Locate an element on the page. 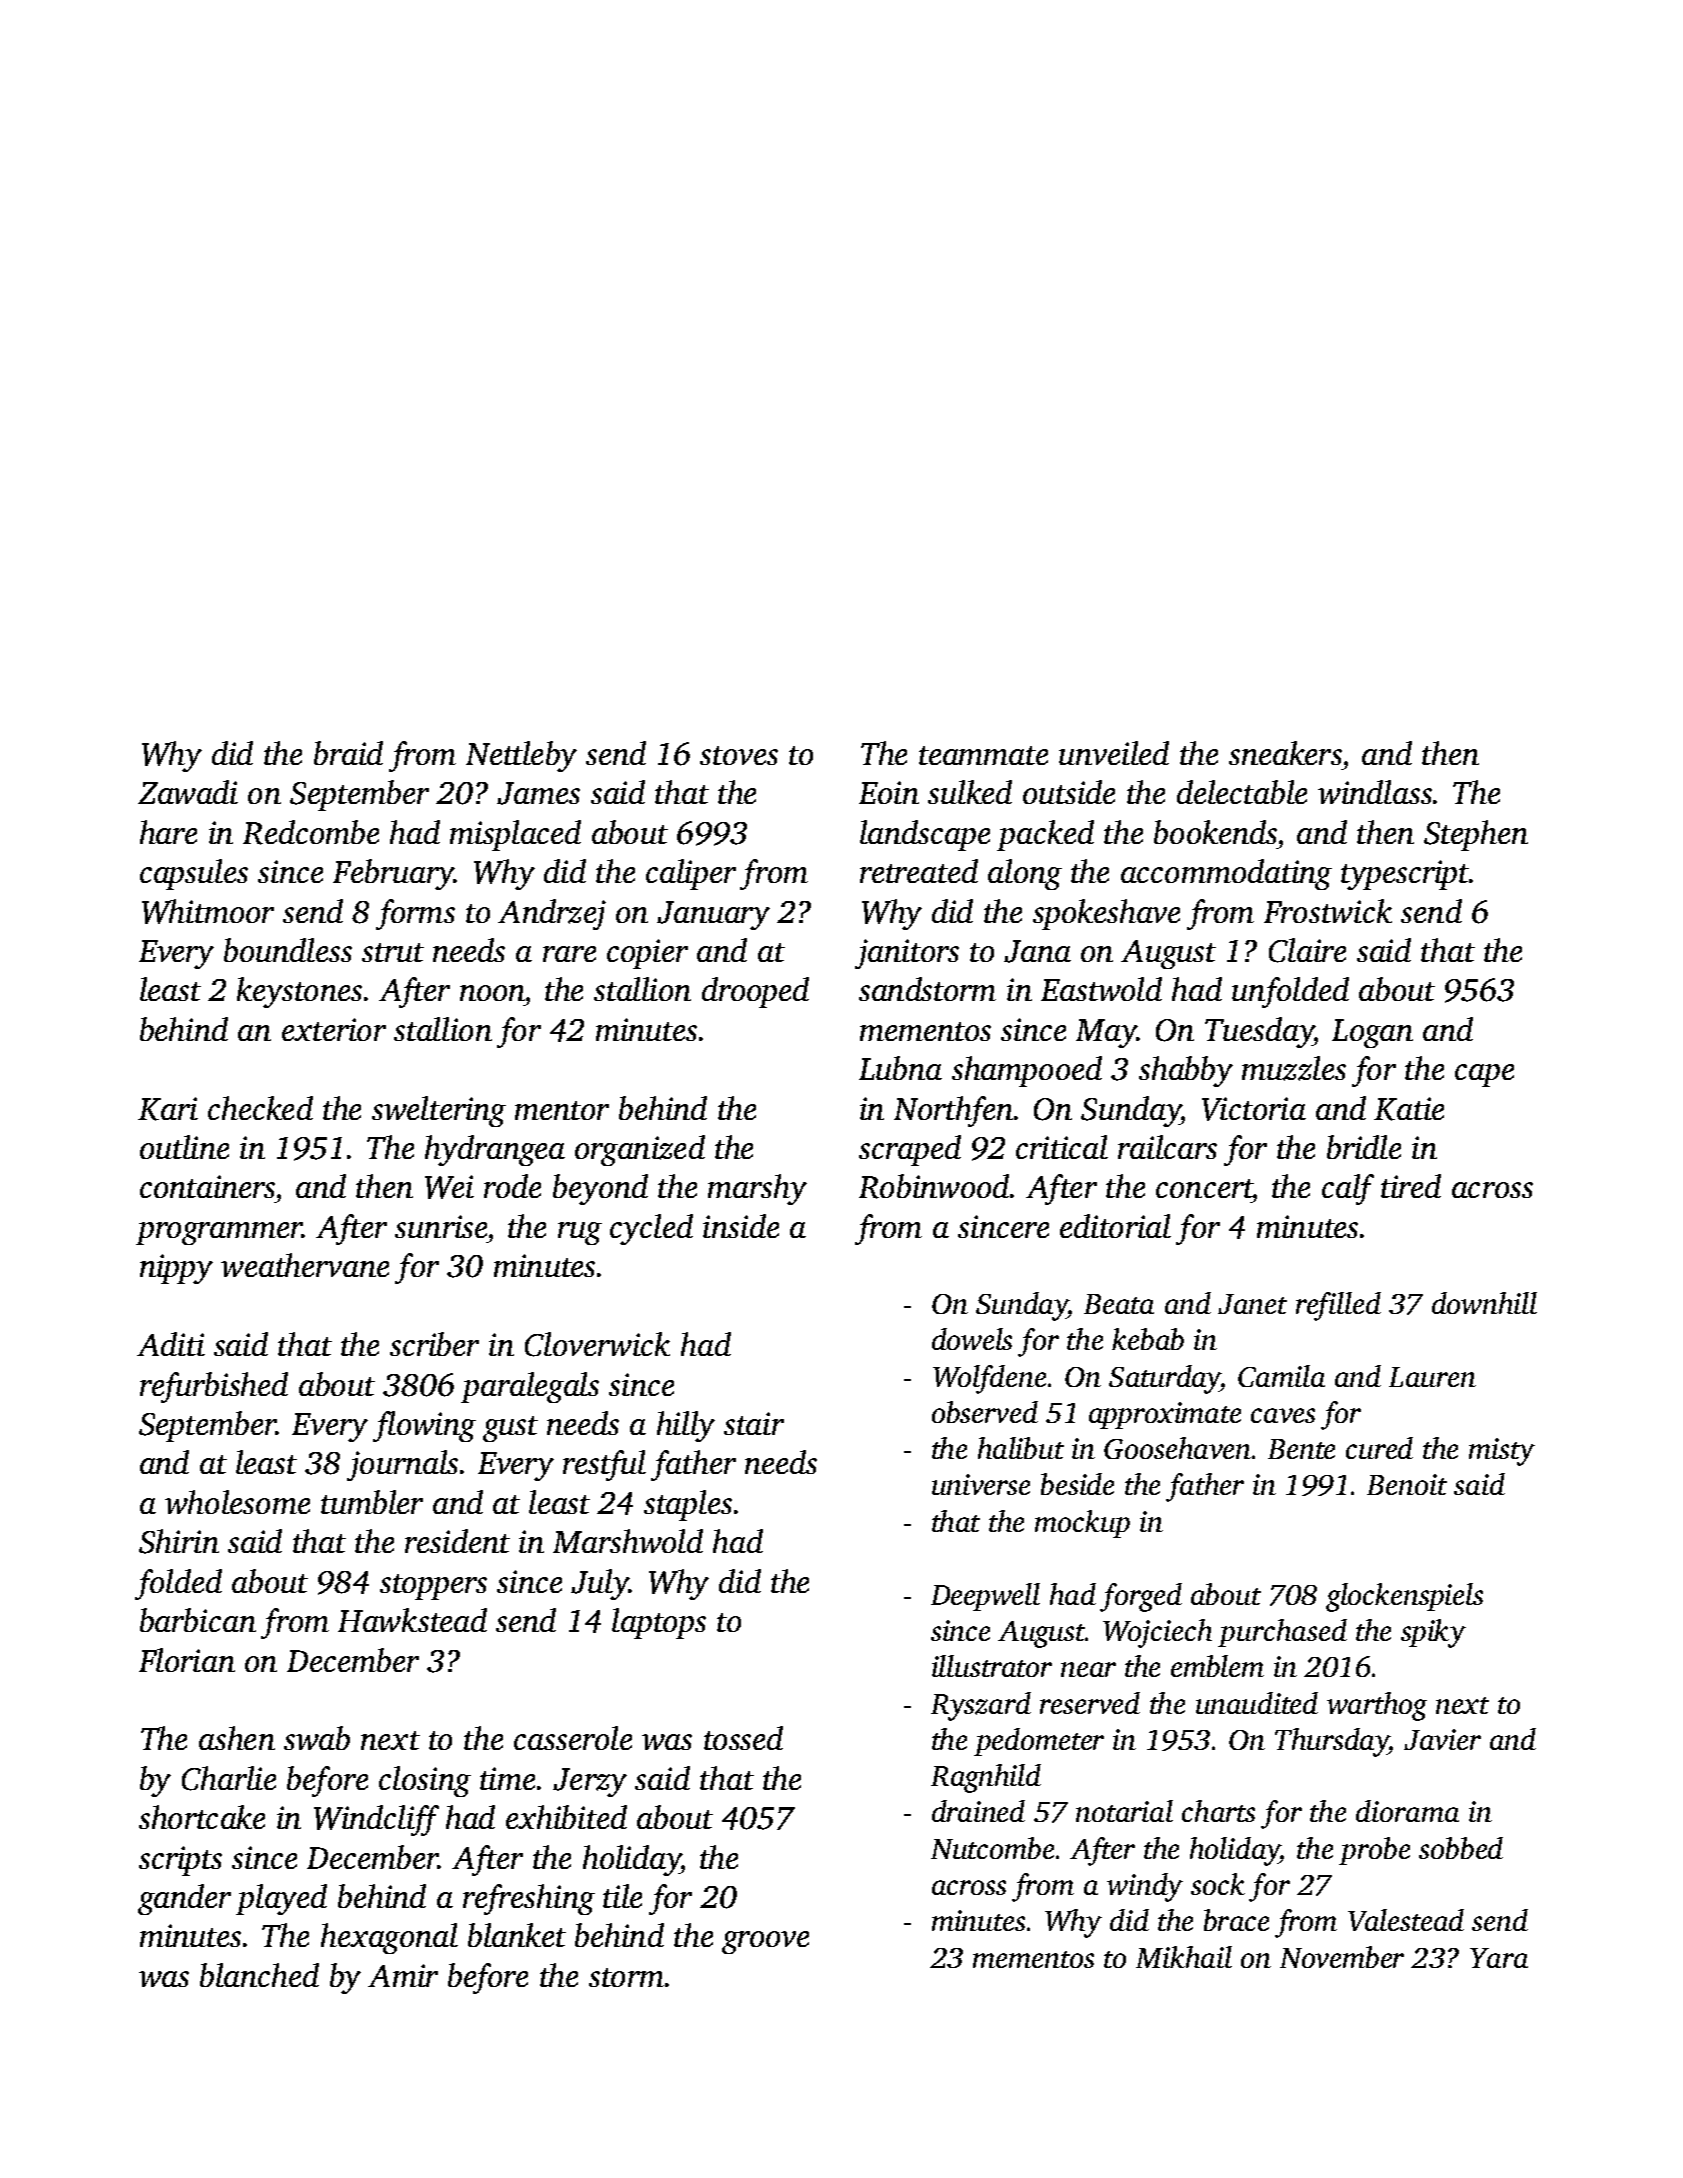 This document has height=2178, width=1683. Aditi is located at coordinates (171, 1344).
